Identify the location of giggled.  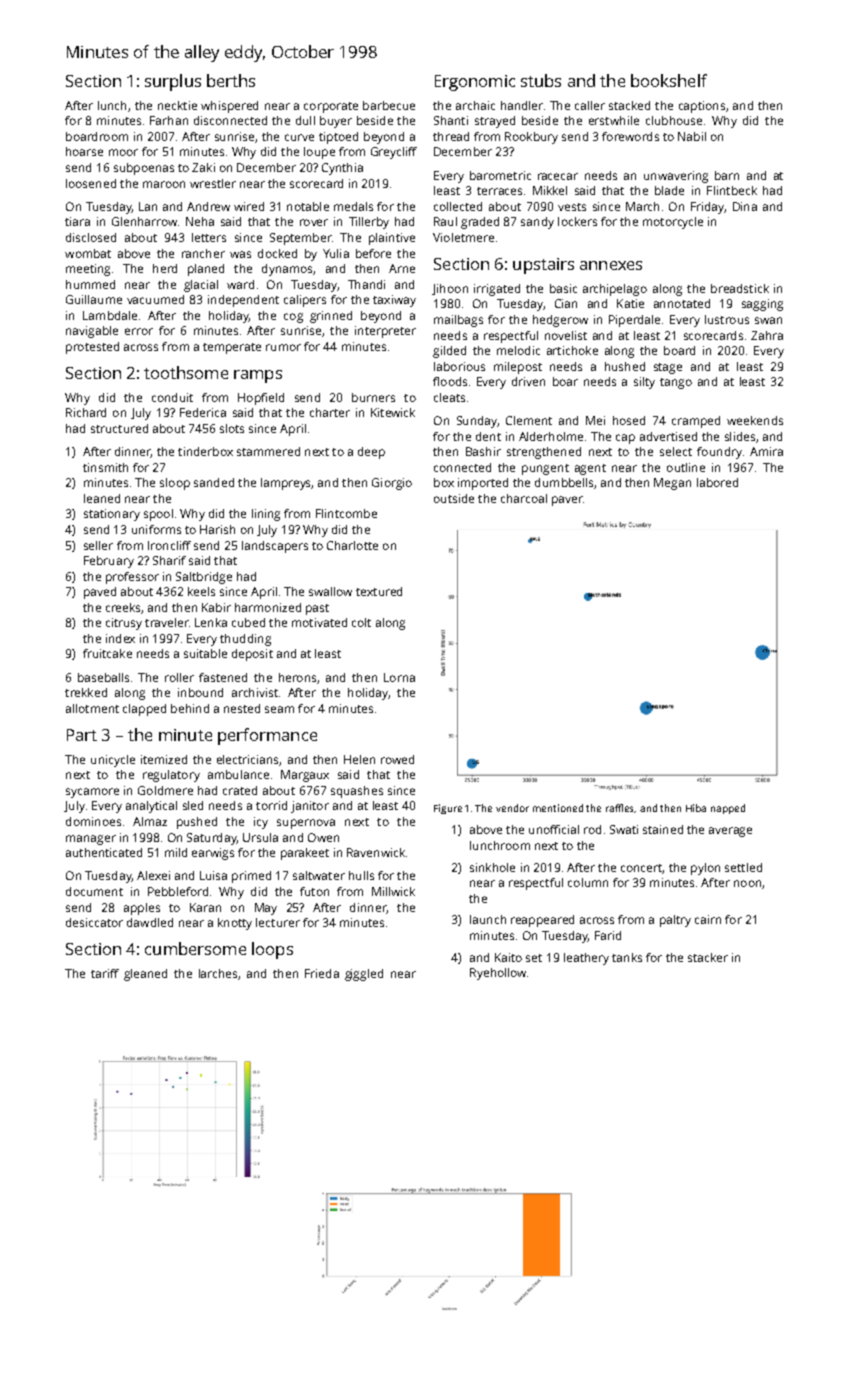
(364, 975).
